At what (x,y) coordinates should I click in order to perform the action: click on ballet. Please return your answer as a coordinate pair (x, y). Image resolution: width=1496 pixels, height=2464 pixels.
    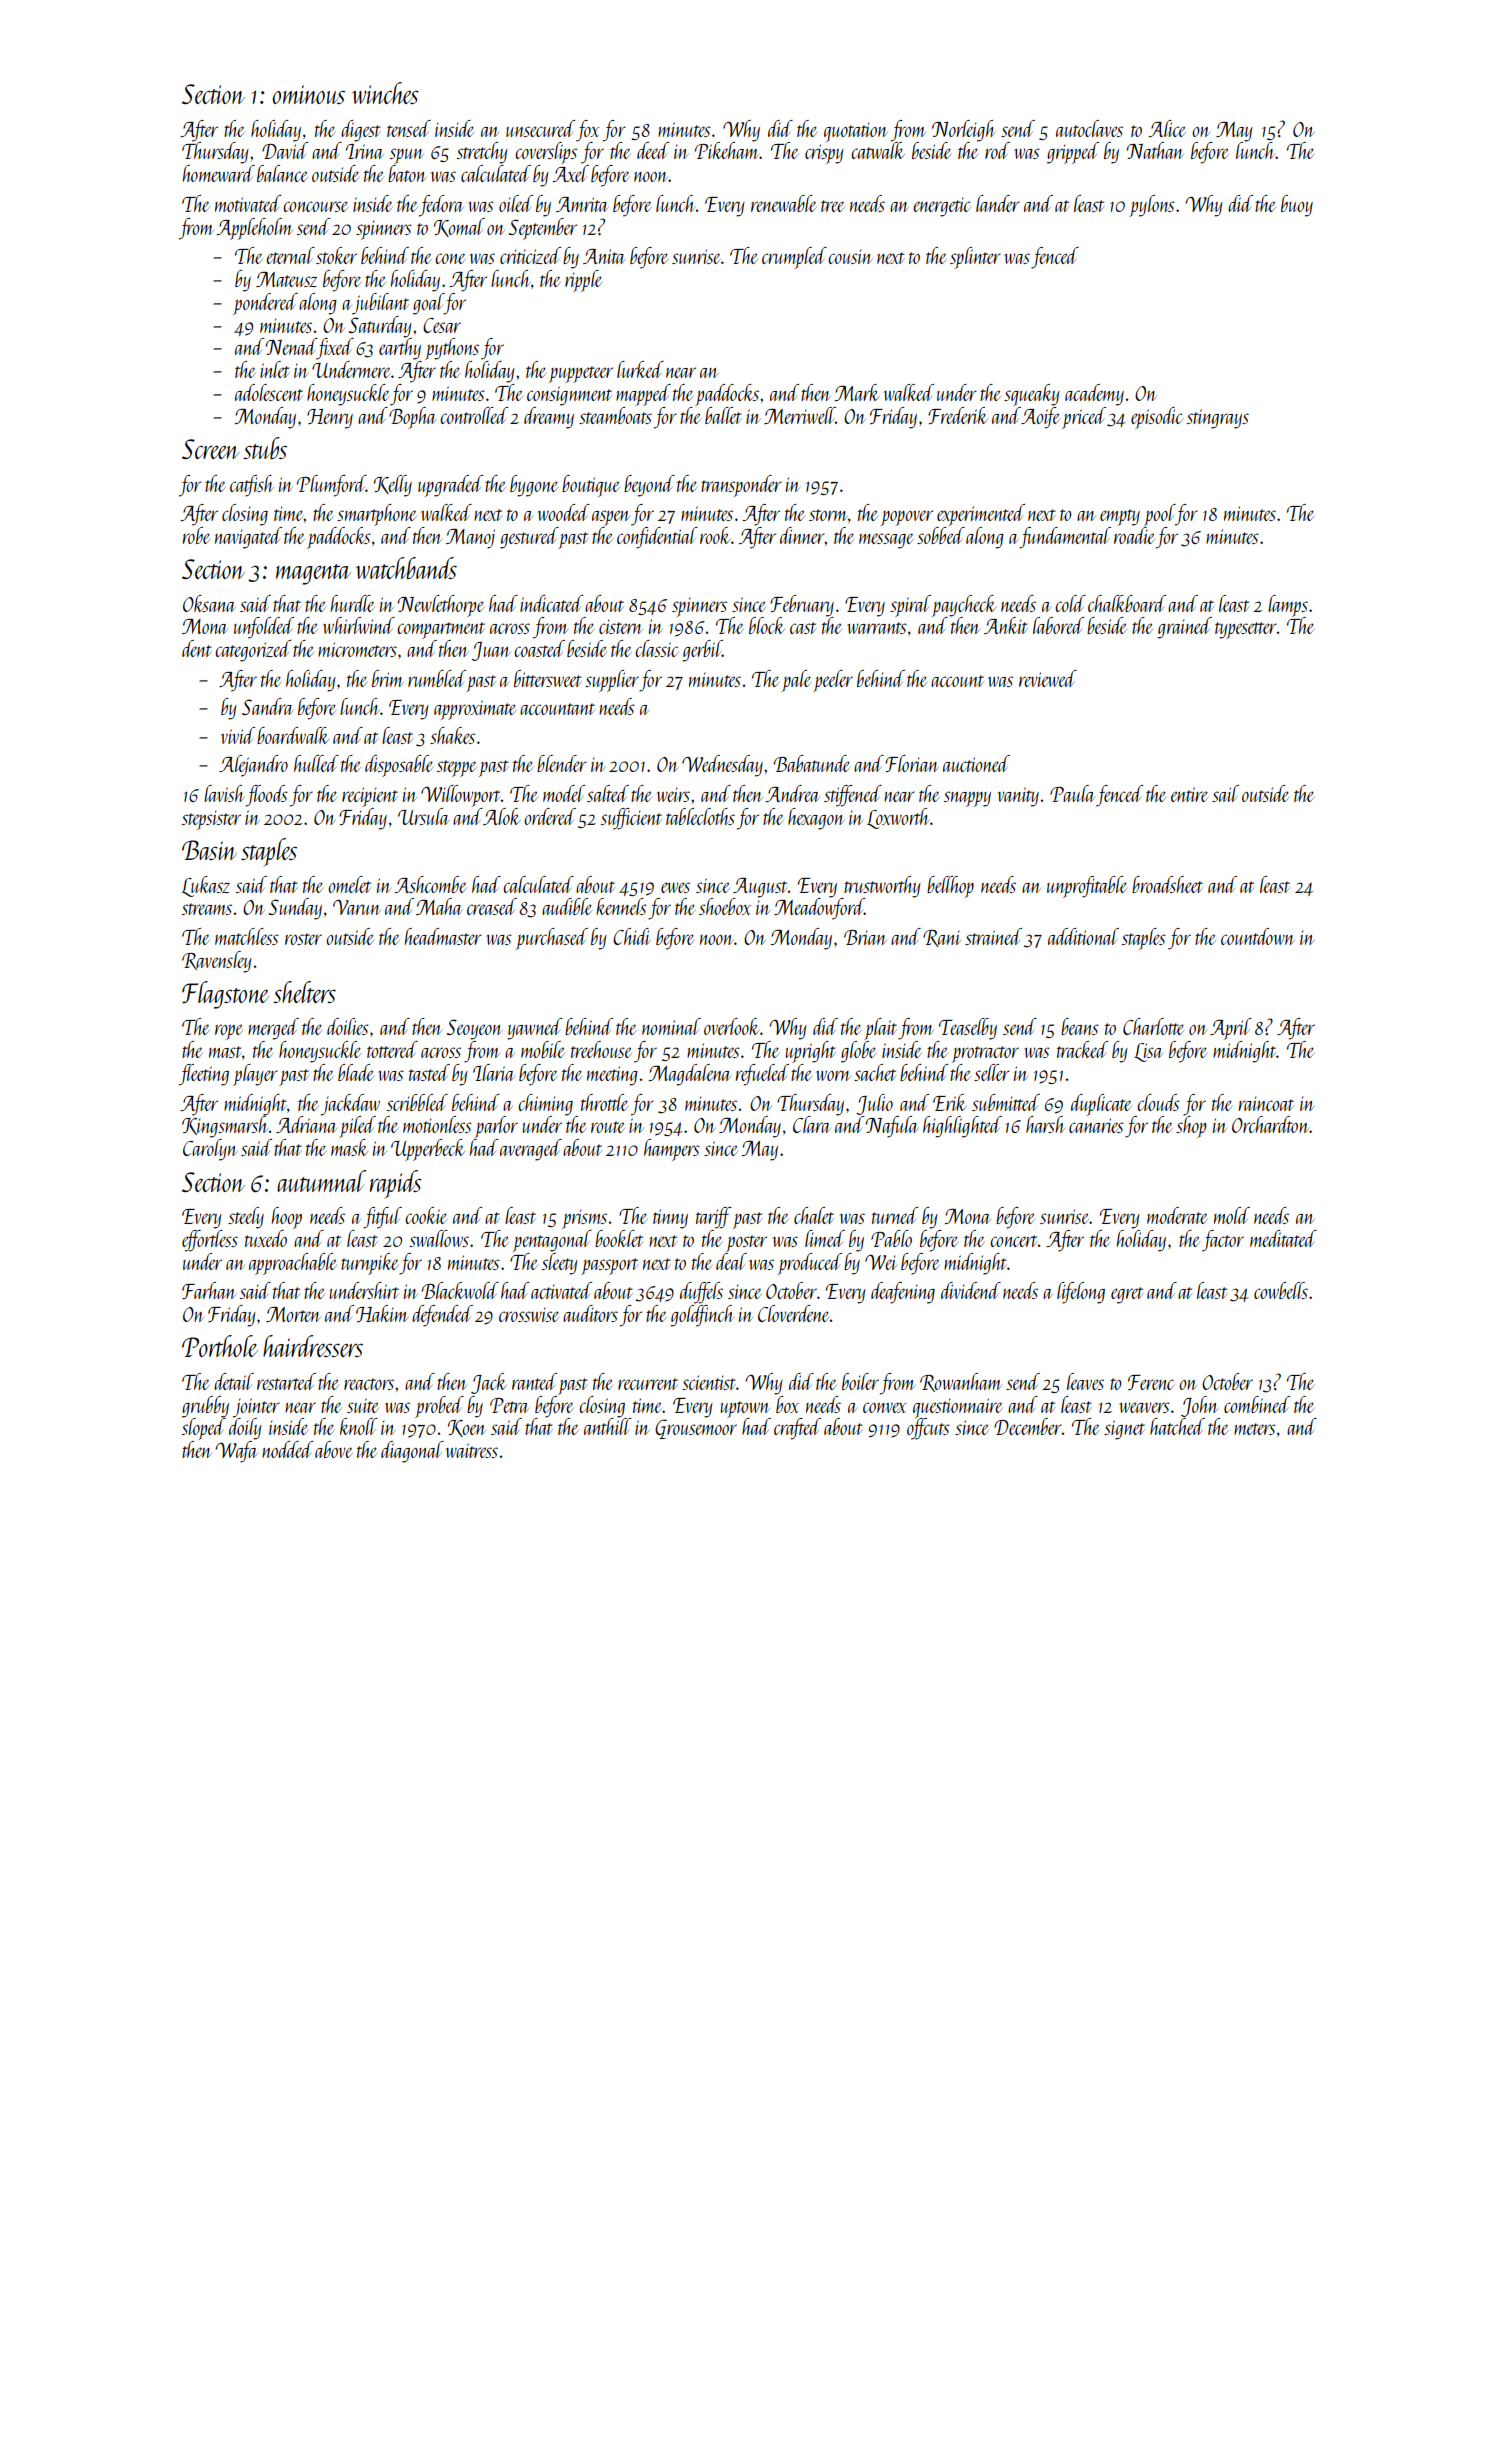
    Looking at the image, I should click on (723, 415).
